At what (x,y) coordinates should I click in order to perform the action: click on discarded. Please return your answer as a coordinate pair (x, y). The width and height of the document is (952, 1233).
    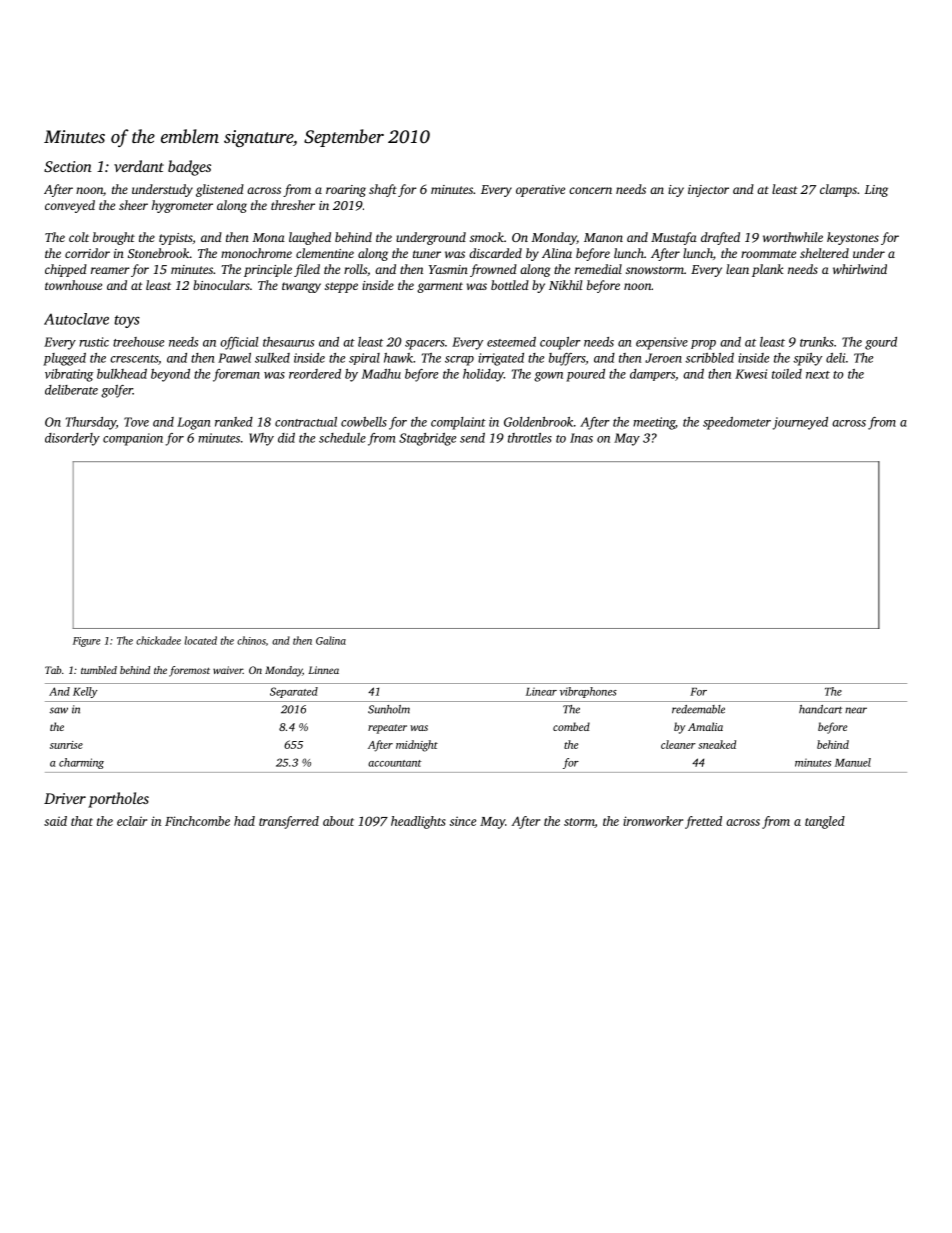
    Looking at the image, I should click on (495, 253).
